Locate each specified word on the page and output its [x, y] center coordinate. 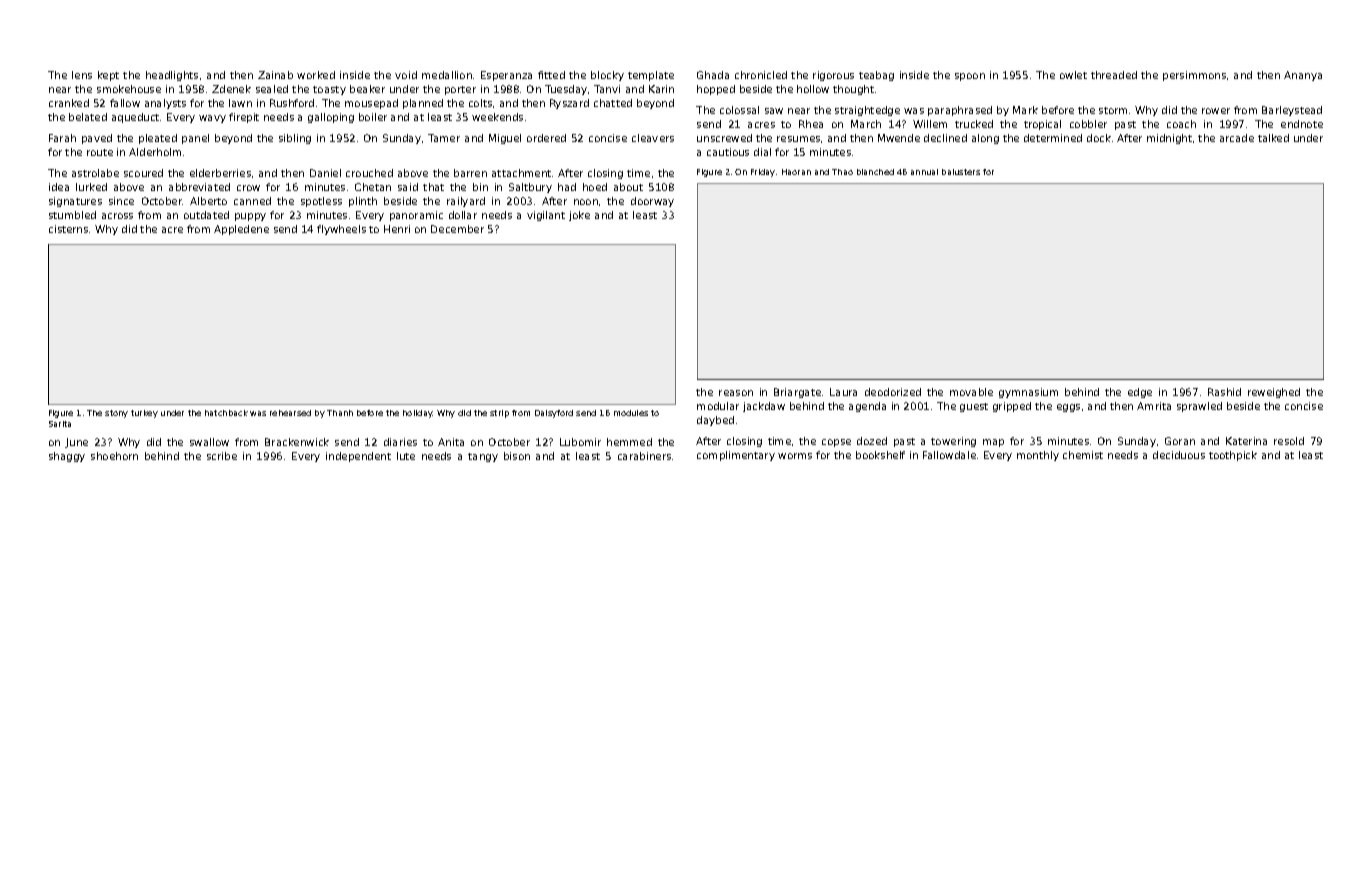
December [457, 229]
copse [836, 443]
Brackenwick [297, 442]
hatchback [226, 413]
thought [853, 90]
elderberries [220, 173]
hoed [595, 187]
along [985, 139]
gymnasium [1028, 393]
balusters [961, 172]
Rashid [1224, 392]
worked [316, 75]
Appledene [241, 230]
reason [736, 393]
